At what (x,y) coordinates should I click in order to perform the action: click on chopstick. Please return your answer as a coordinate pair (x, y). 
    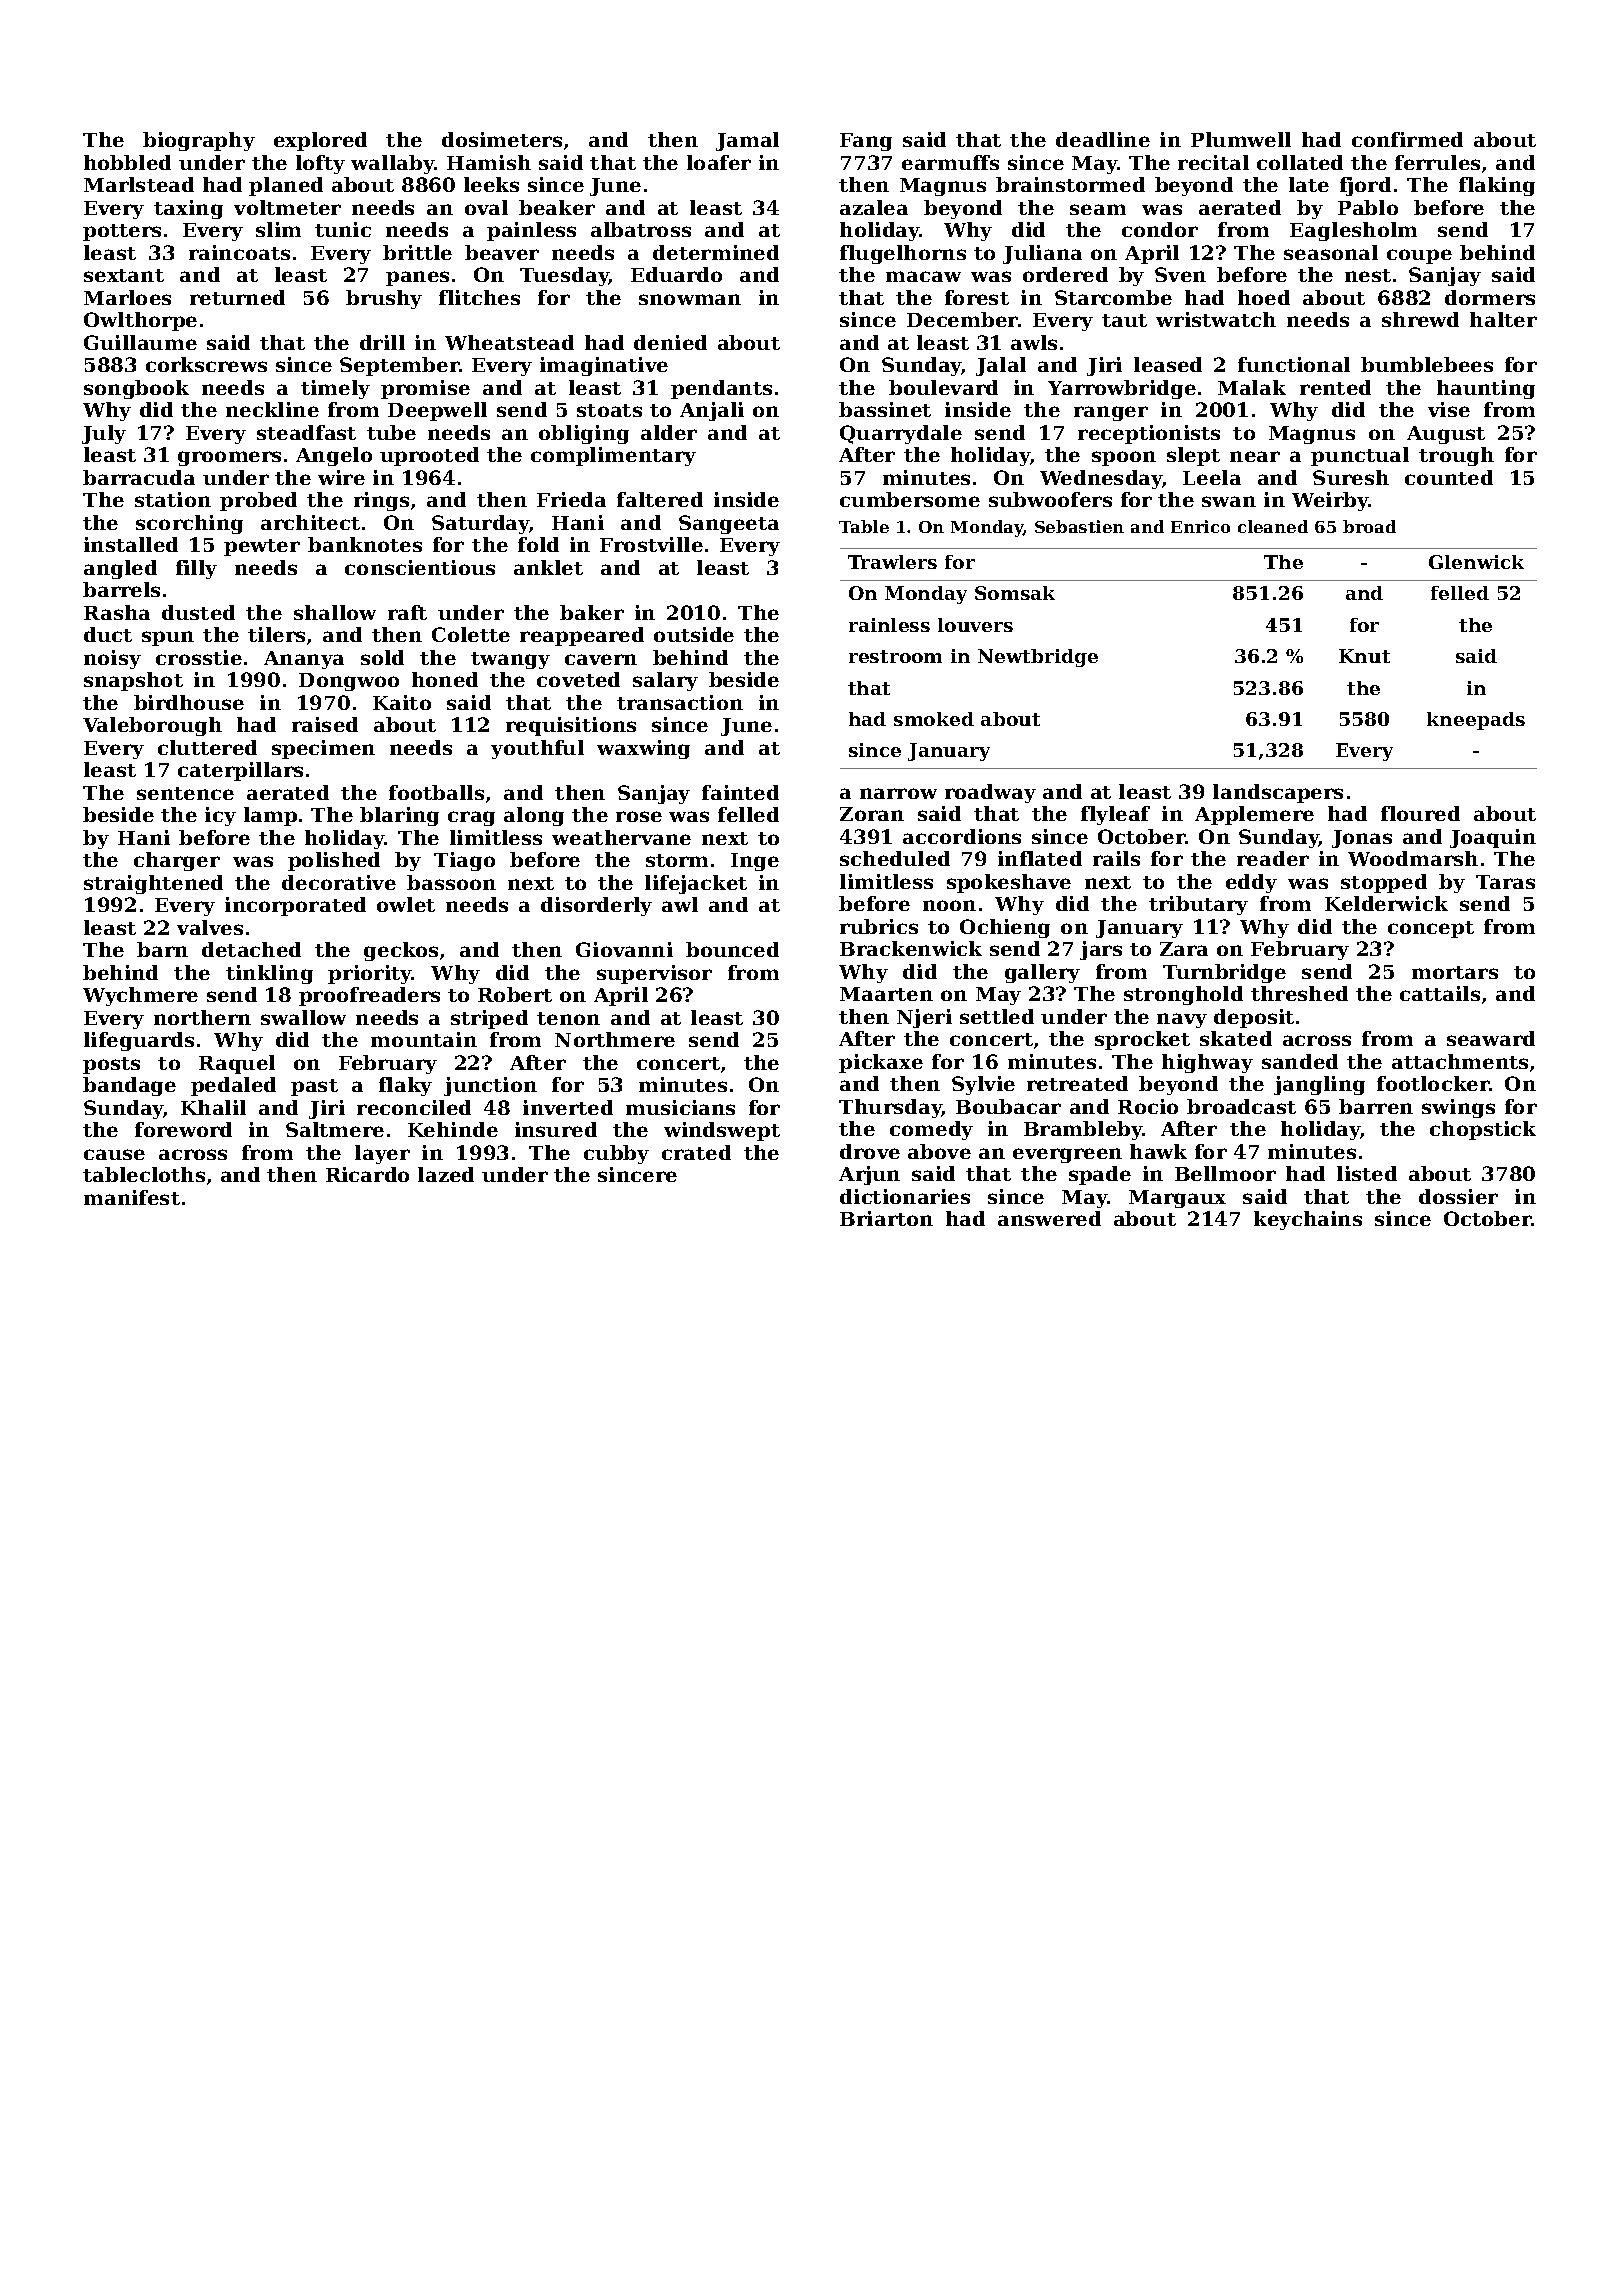
    Looking at the image, I should click on (1483, 1130).
